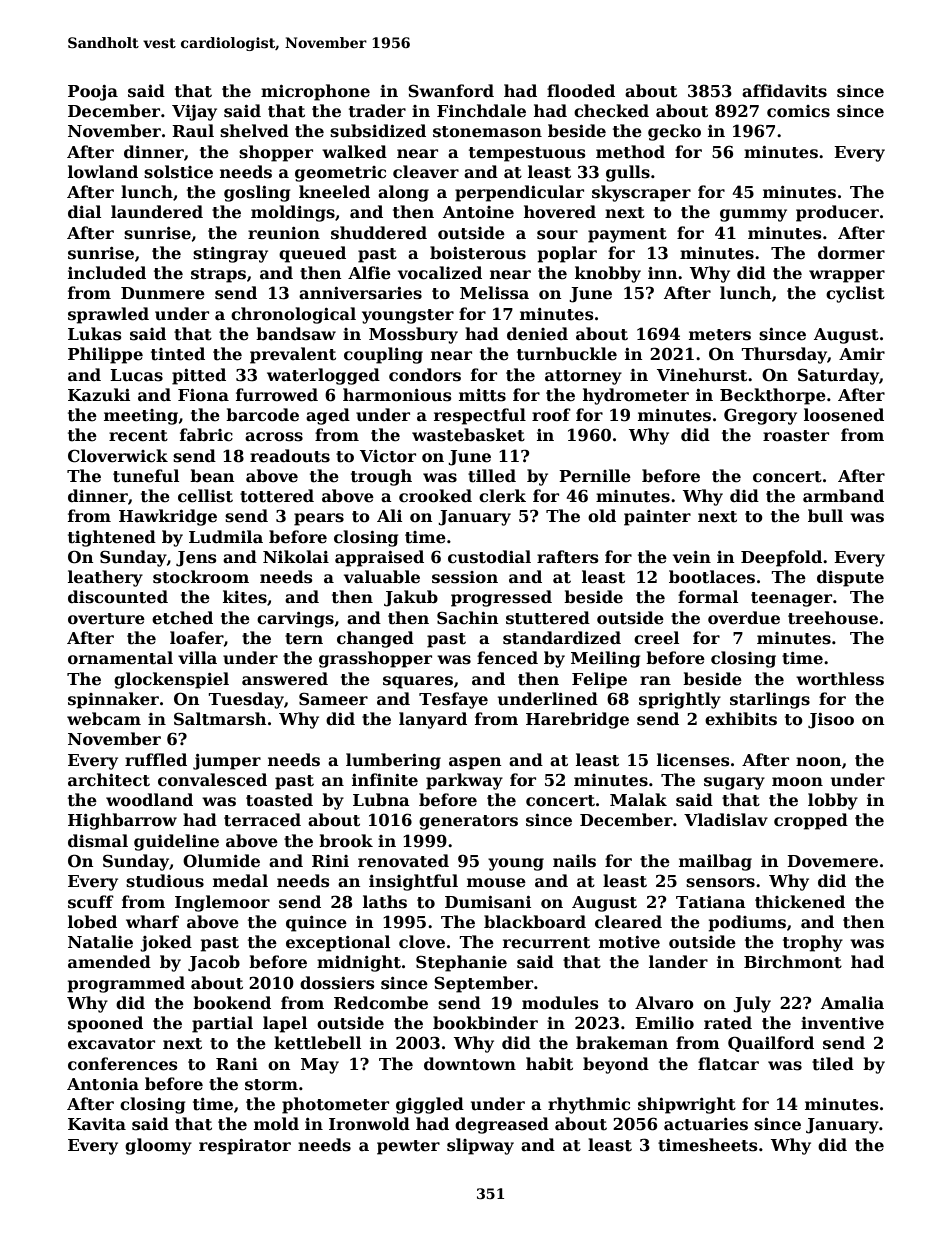 This image has width=952, height=1233. What do you see at coordinates (608, 274) in the image?
I see `knobby` at bounding box center [608, 274].
